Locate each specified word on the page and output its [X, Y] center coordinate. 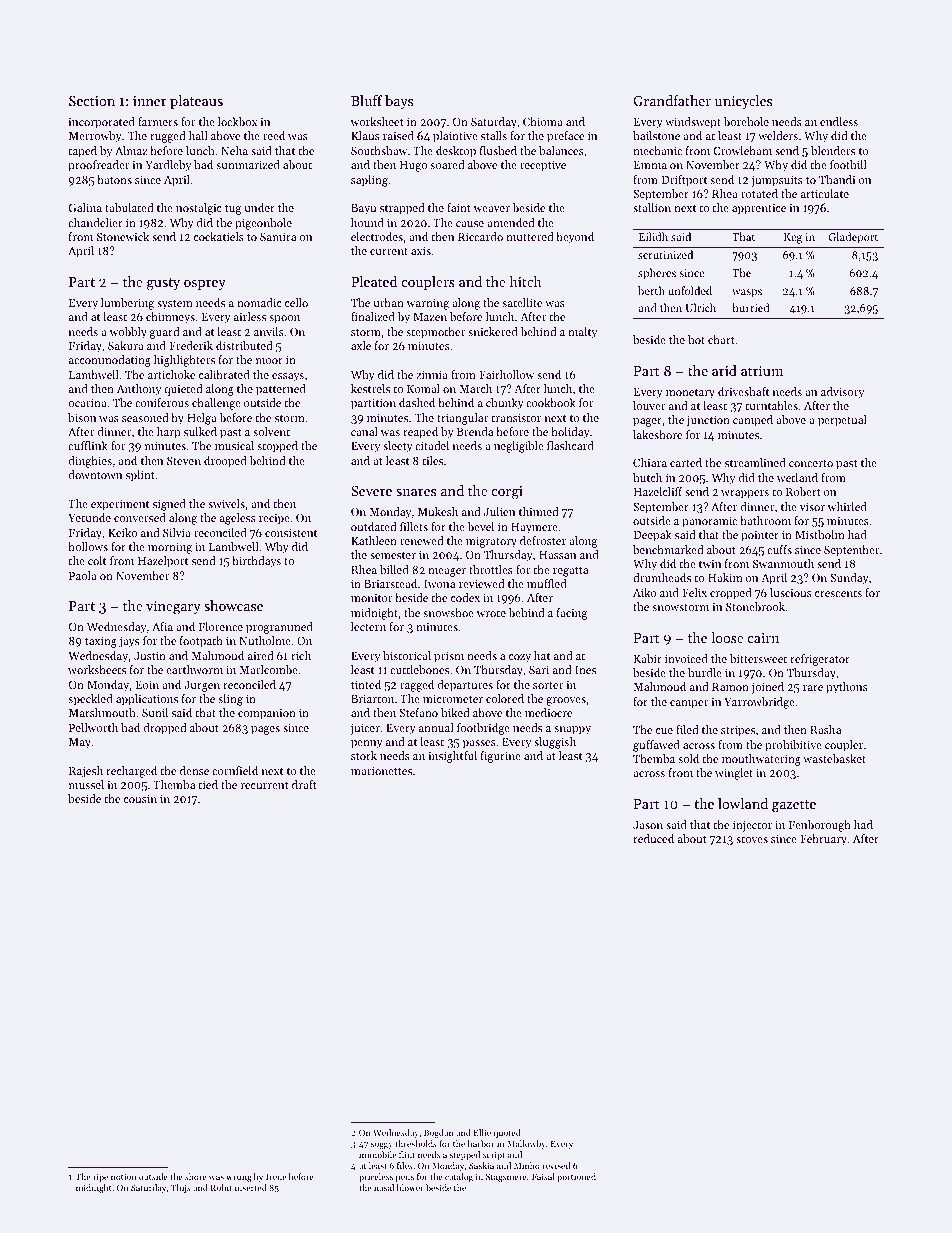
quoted [507, 1133]
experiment [120, 505]
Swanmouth [783, 563]
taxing [101, 642]
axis [421, 251]
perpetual [842, 421]
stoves [752, 839]
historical [407, 655]
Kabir [648, 658]
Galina [85, 207]
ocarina [87, 403]
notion [123, 1177]
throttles [491, 569]
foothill [848, 164]
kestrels [370, 388]
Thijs [181, 1188]
